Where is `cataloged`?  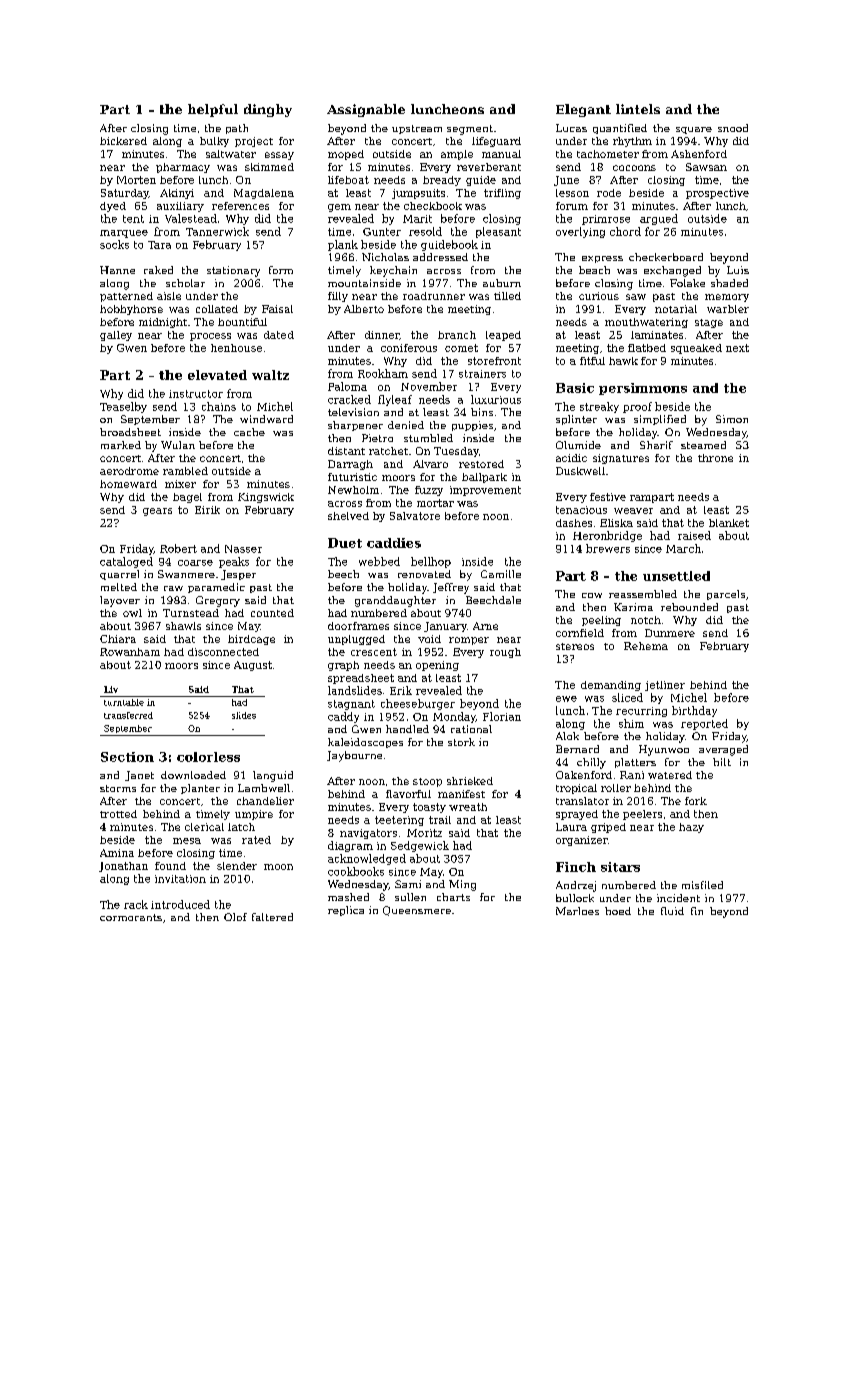 cataloged is located at coordinates (126, 562).
